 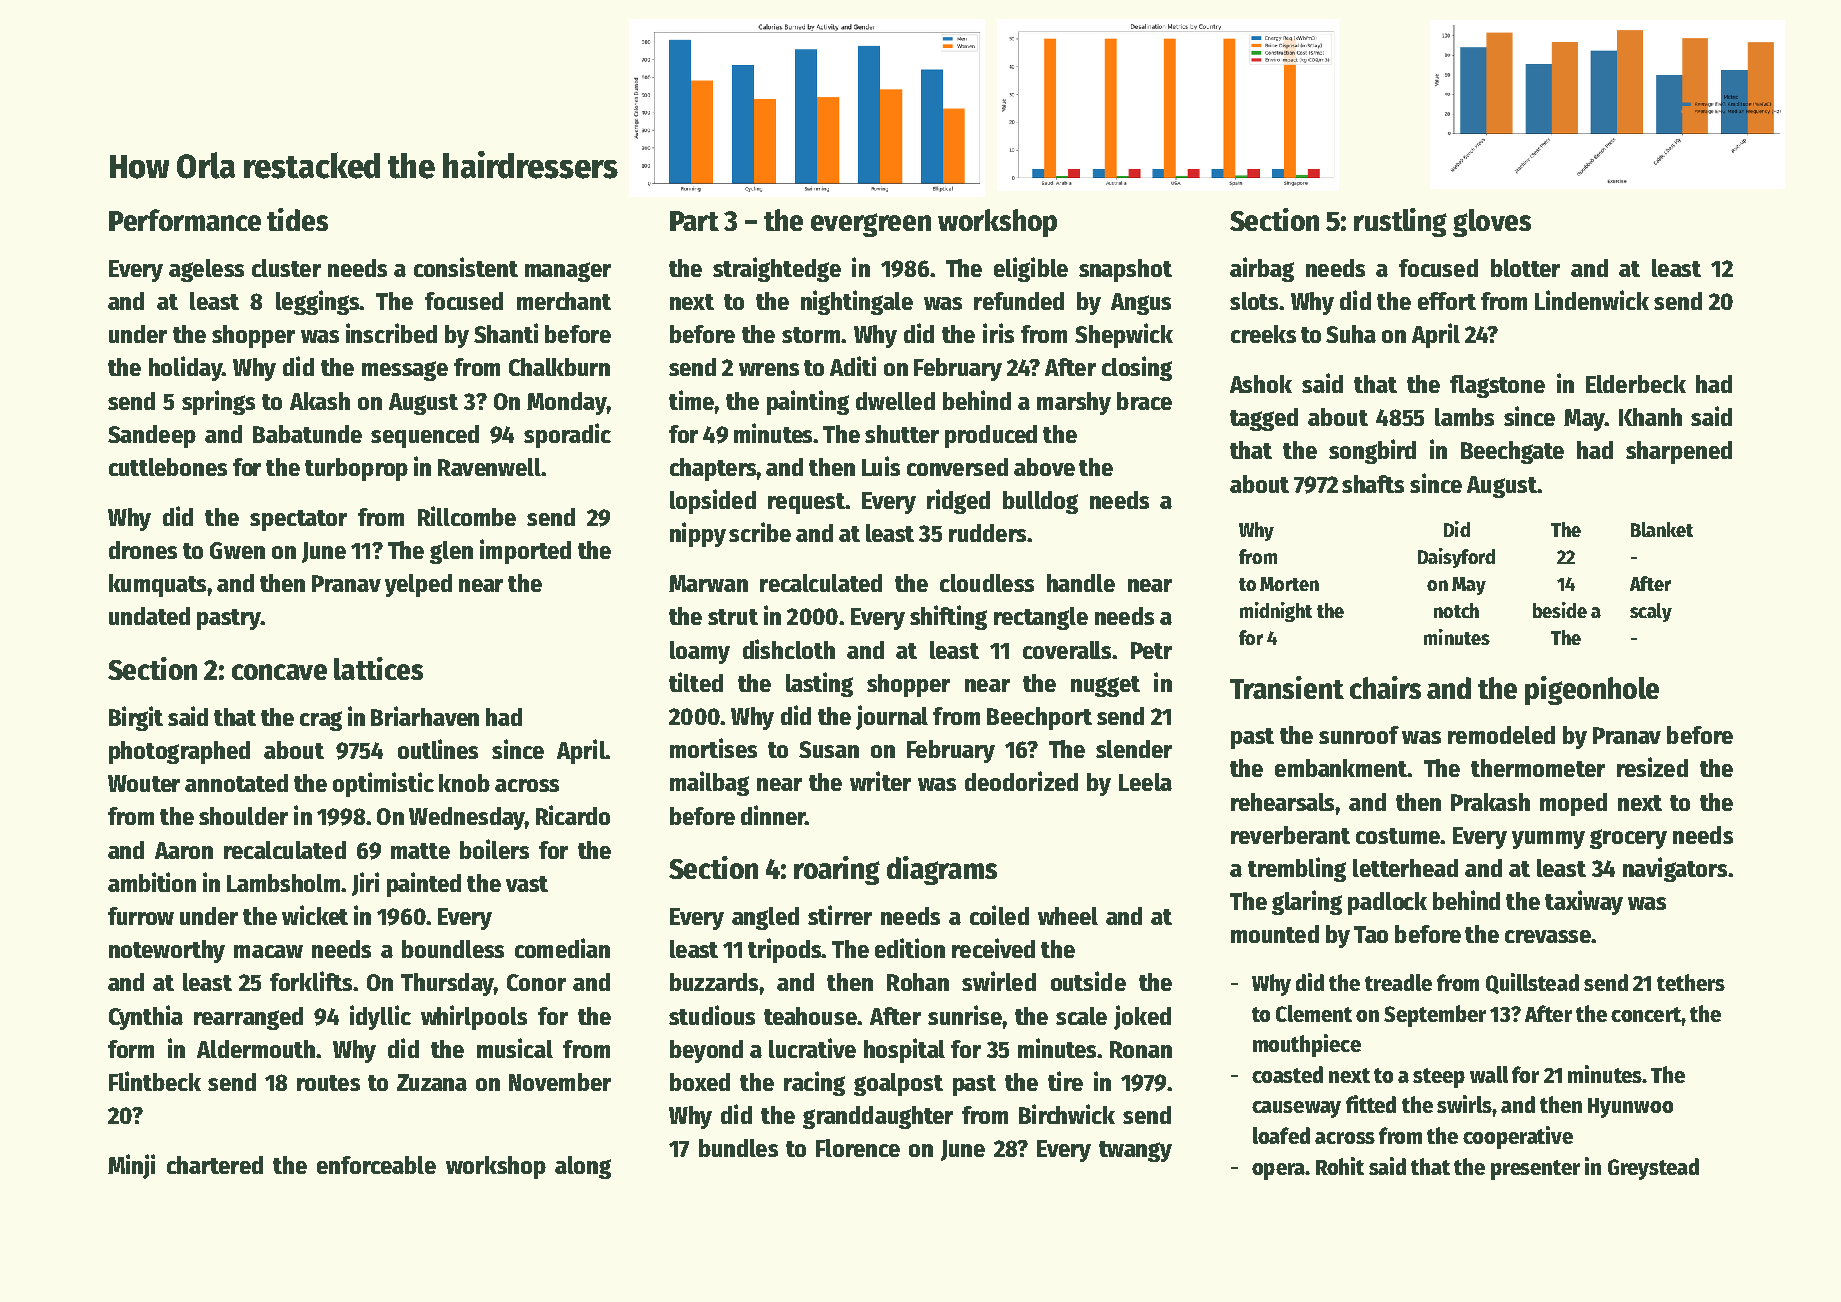 I want to click on Tao, so click(x=1371, y=934).
